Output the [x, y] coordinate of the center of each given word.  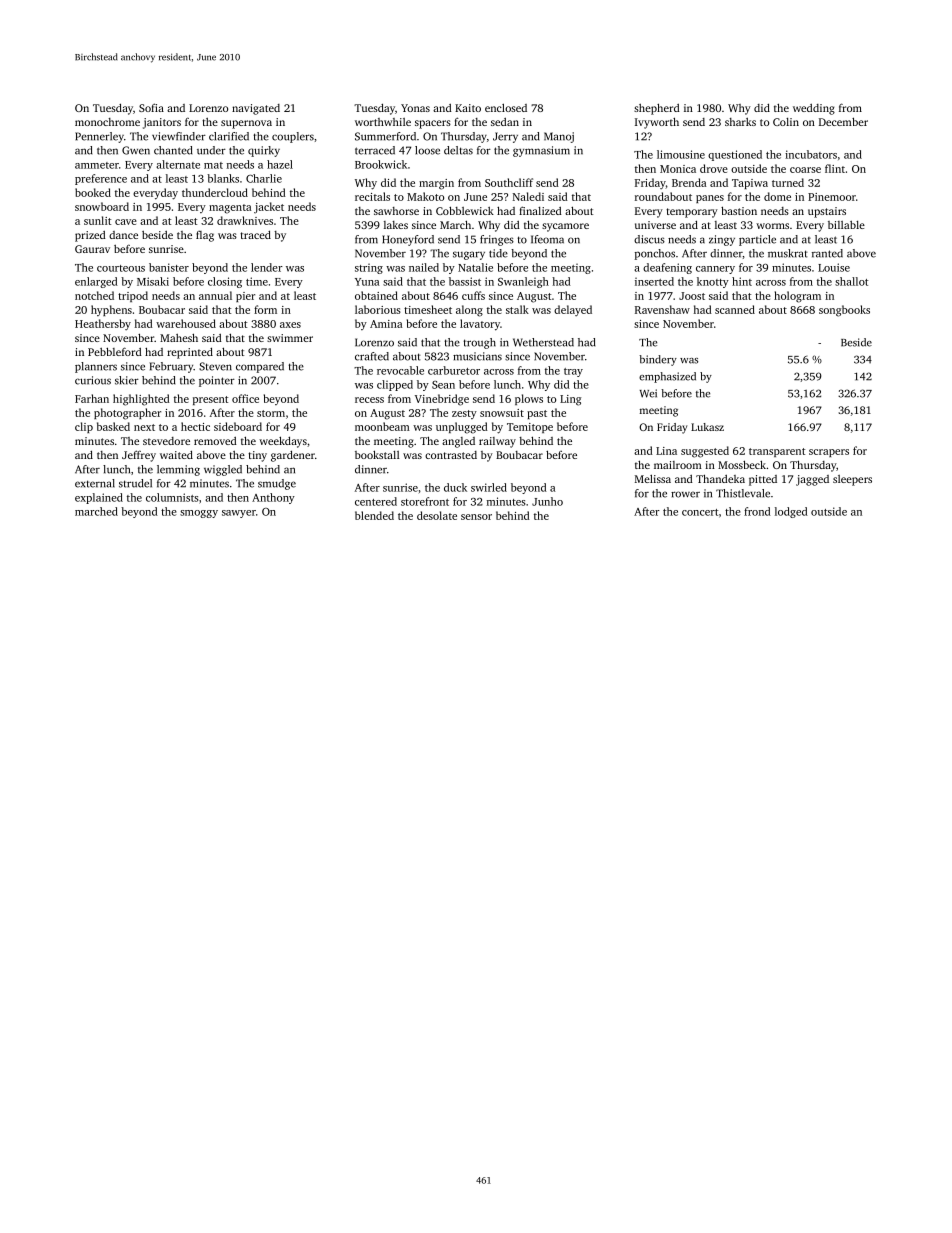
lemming [178, 470]
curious [93, 380]
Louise [834, 267]
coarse [805, 170]
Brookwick [381, 164]
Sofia [151, 107]
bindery [658, 360]
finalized [540, 210]
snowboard [102, 206]
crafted [372, 356]
